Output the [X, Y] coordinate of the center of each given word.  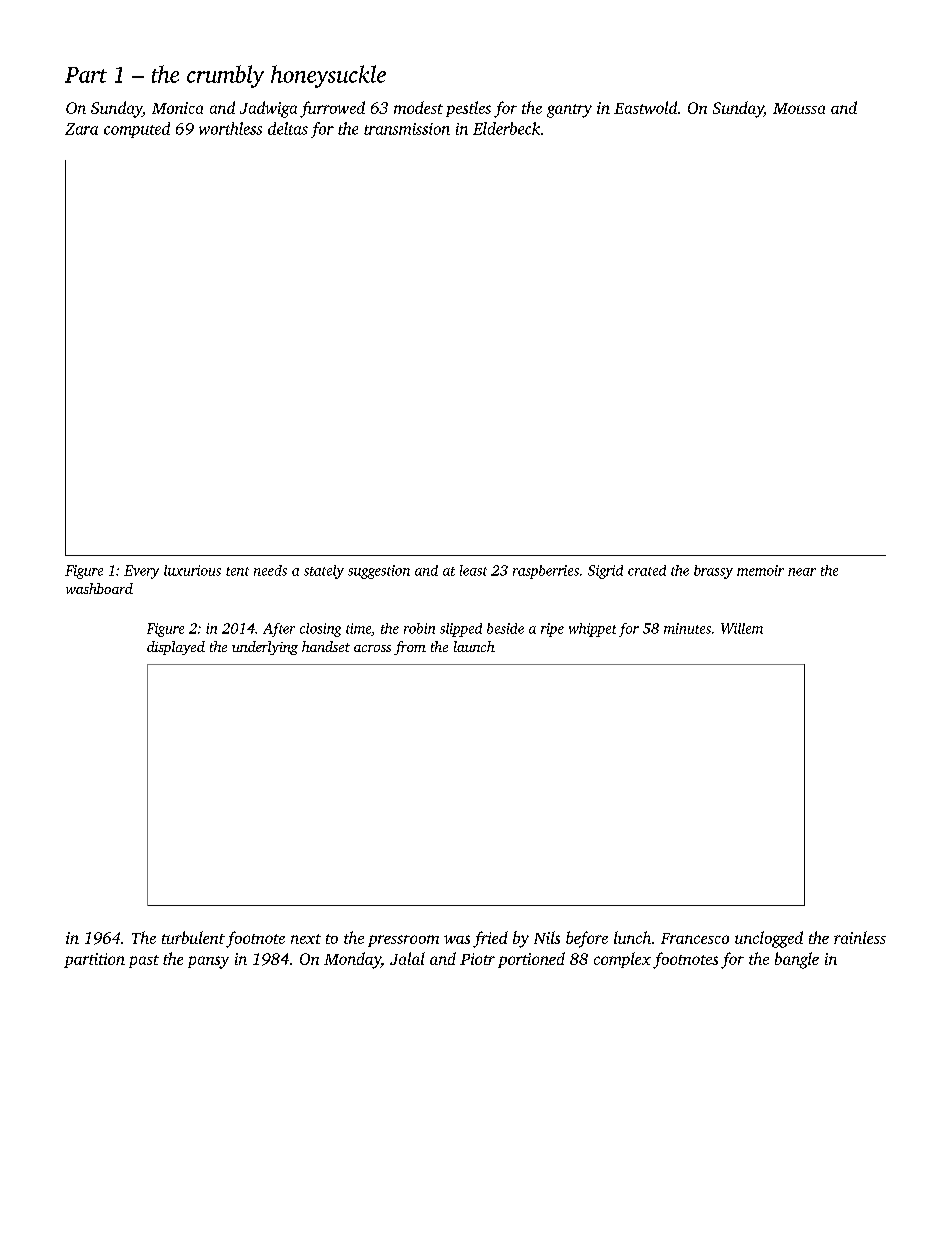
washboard [99, 588]
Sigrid [605, 572]
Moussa [799, 108]
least [473, 570]
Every [141, 572]
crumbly [225, 76]
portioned [531, 960]
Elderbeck [506, 128]
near [802, 572]
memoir [760, 570]
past [144, 961]
